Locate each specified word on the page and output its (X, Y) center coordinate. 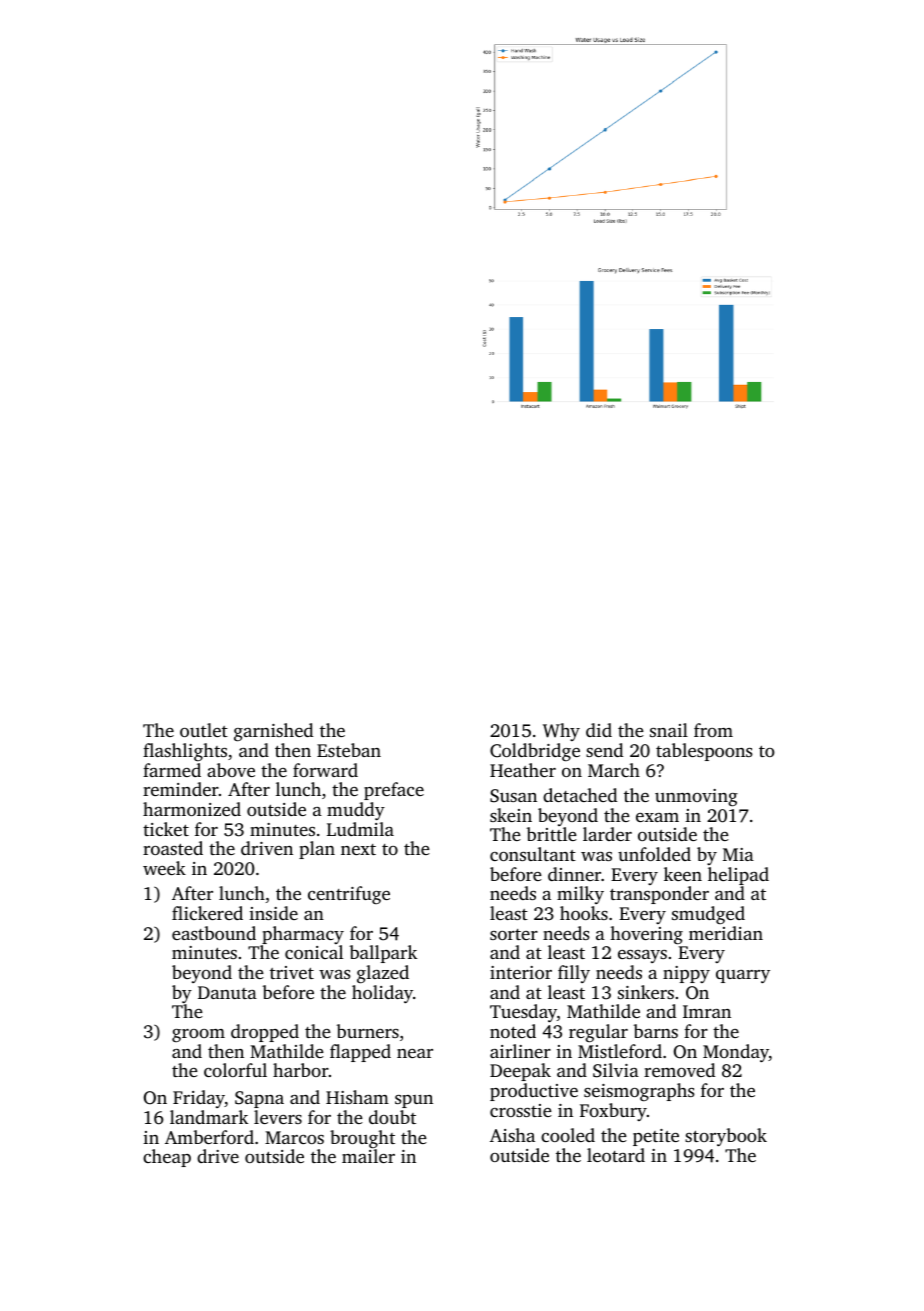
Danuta (227, 992)
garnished (273, 732)
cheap (167, 1158)
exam (657, 817)
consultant (533, 854)
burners (367, 1031)
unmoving (696, 797)
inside (273, 913)
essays (642, 956)
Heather (523, 770)
